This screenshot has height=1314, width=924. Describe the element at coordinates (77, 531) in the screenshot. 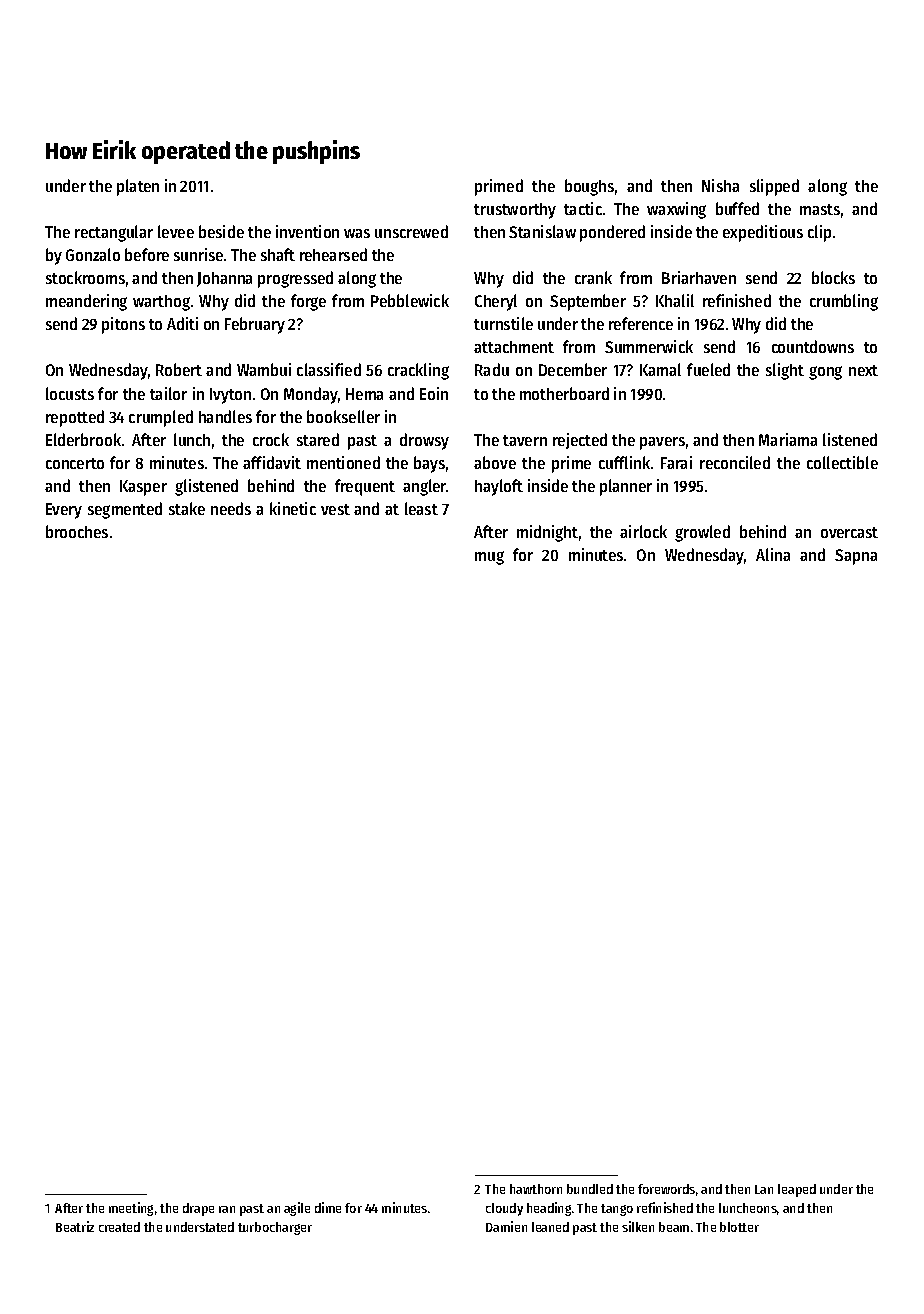

I see `brooches` at that location.
